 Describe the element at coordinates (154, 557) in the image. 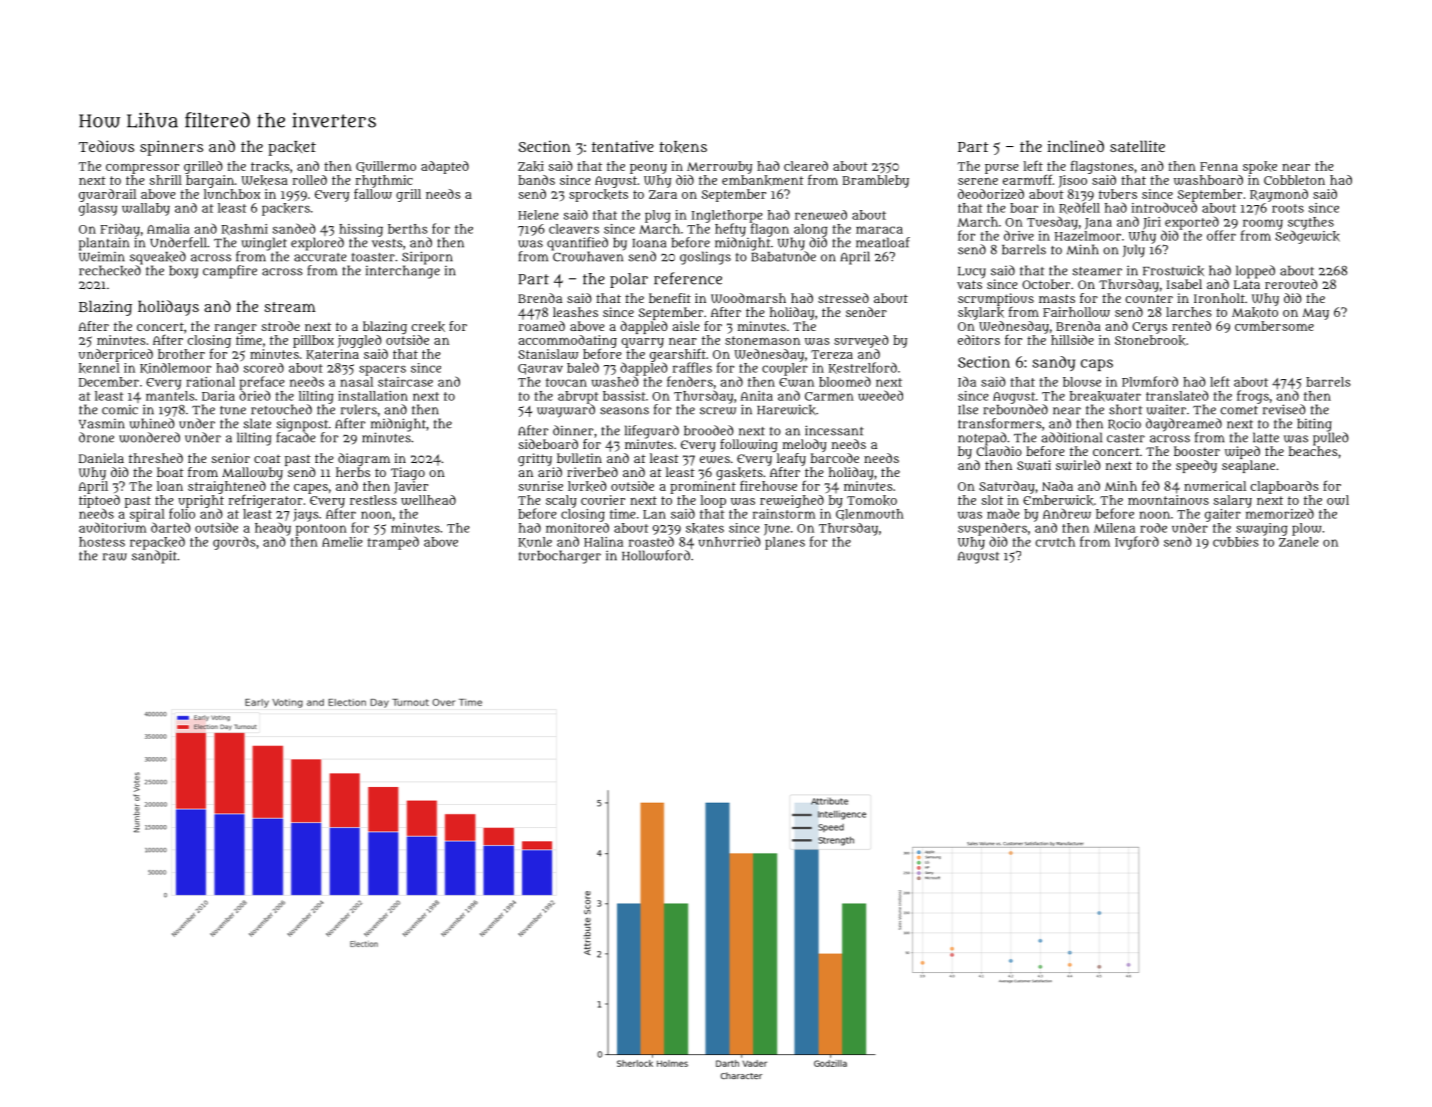

I see `sandpit` at that location.
